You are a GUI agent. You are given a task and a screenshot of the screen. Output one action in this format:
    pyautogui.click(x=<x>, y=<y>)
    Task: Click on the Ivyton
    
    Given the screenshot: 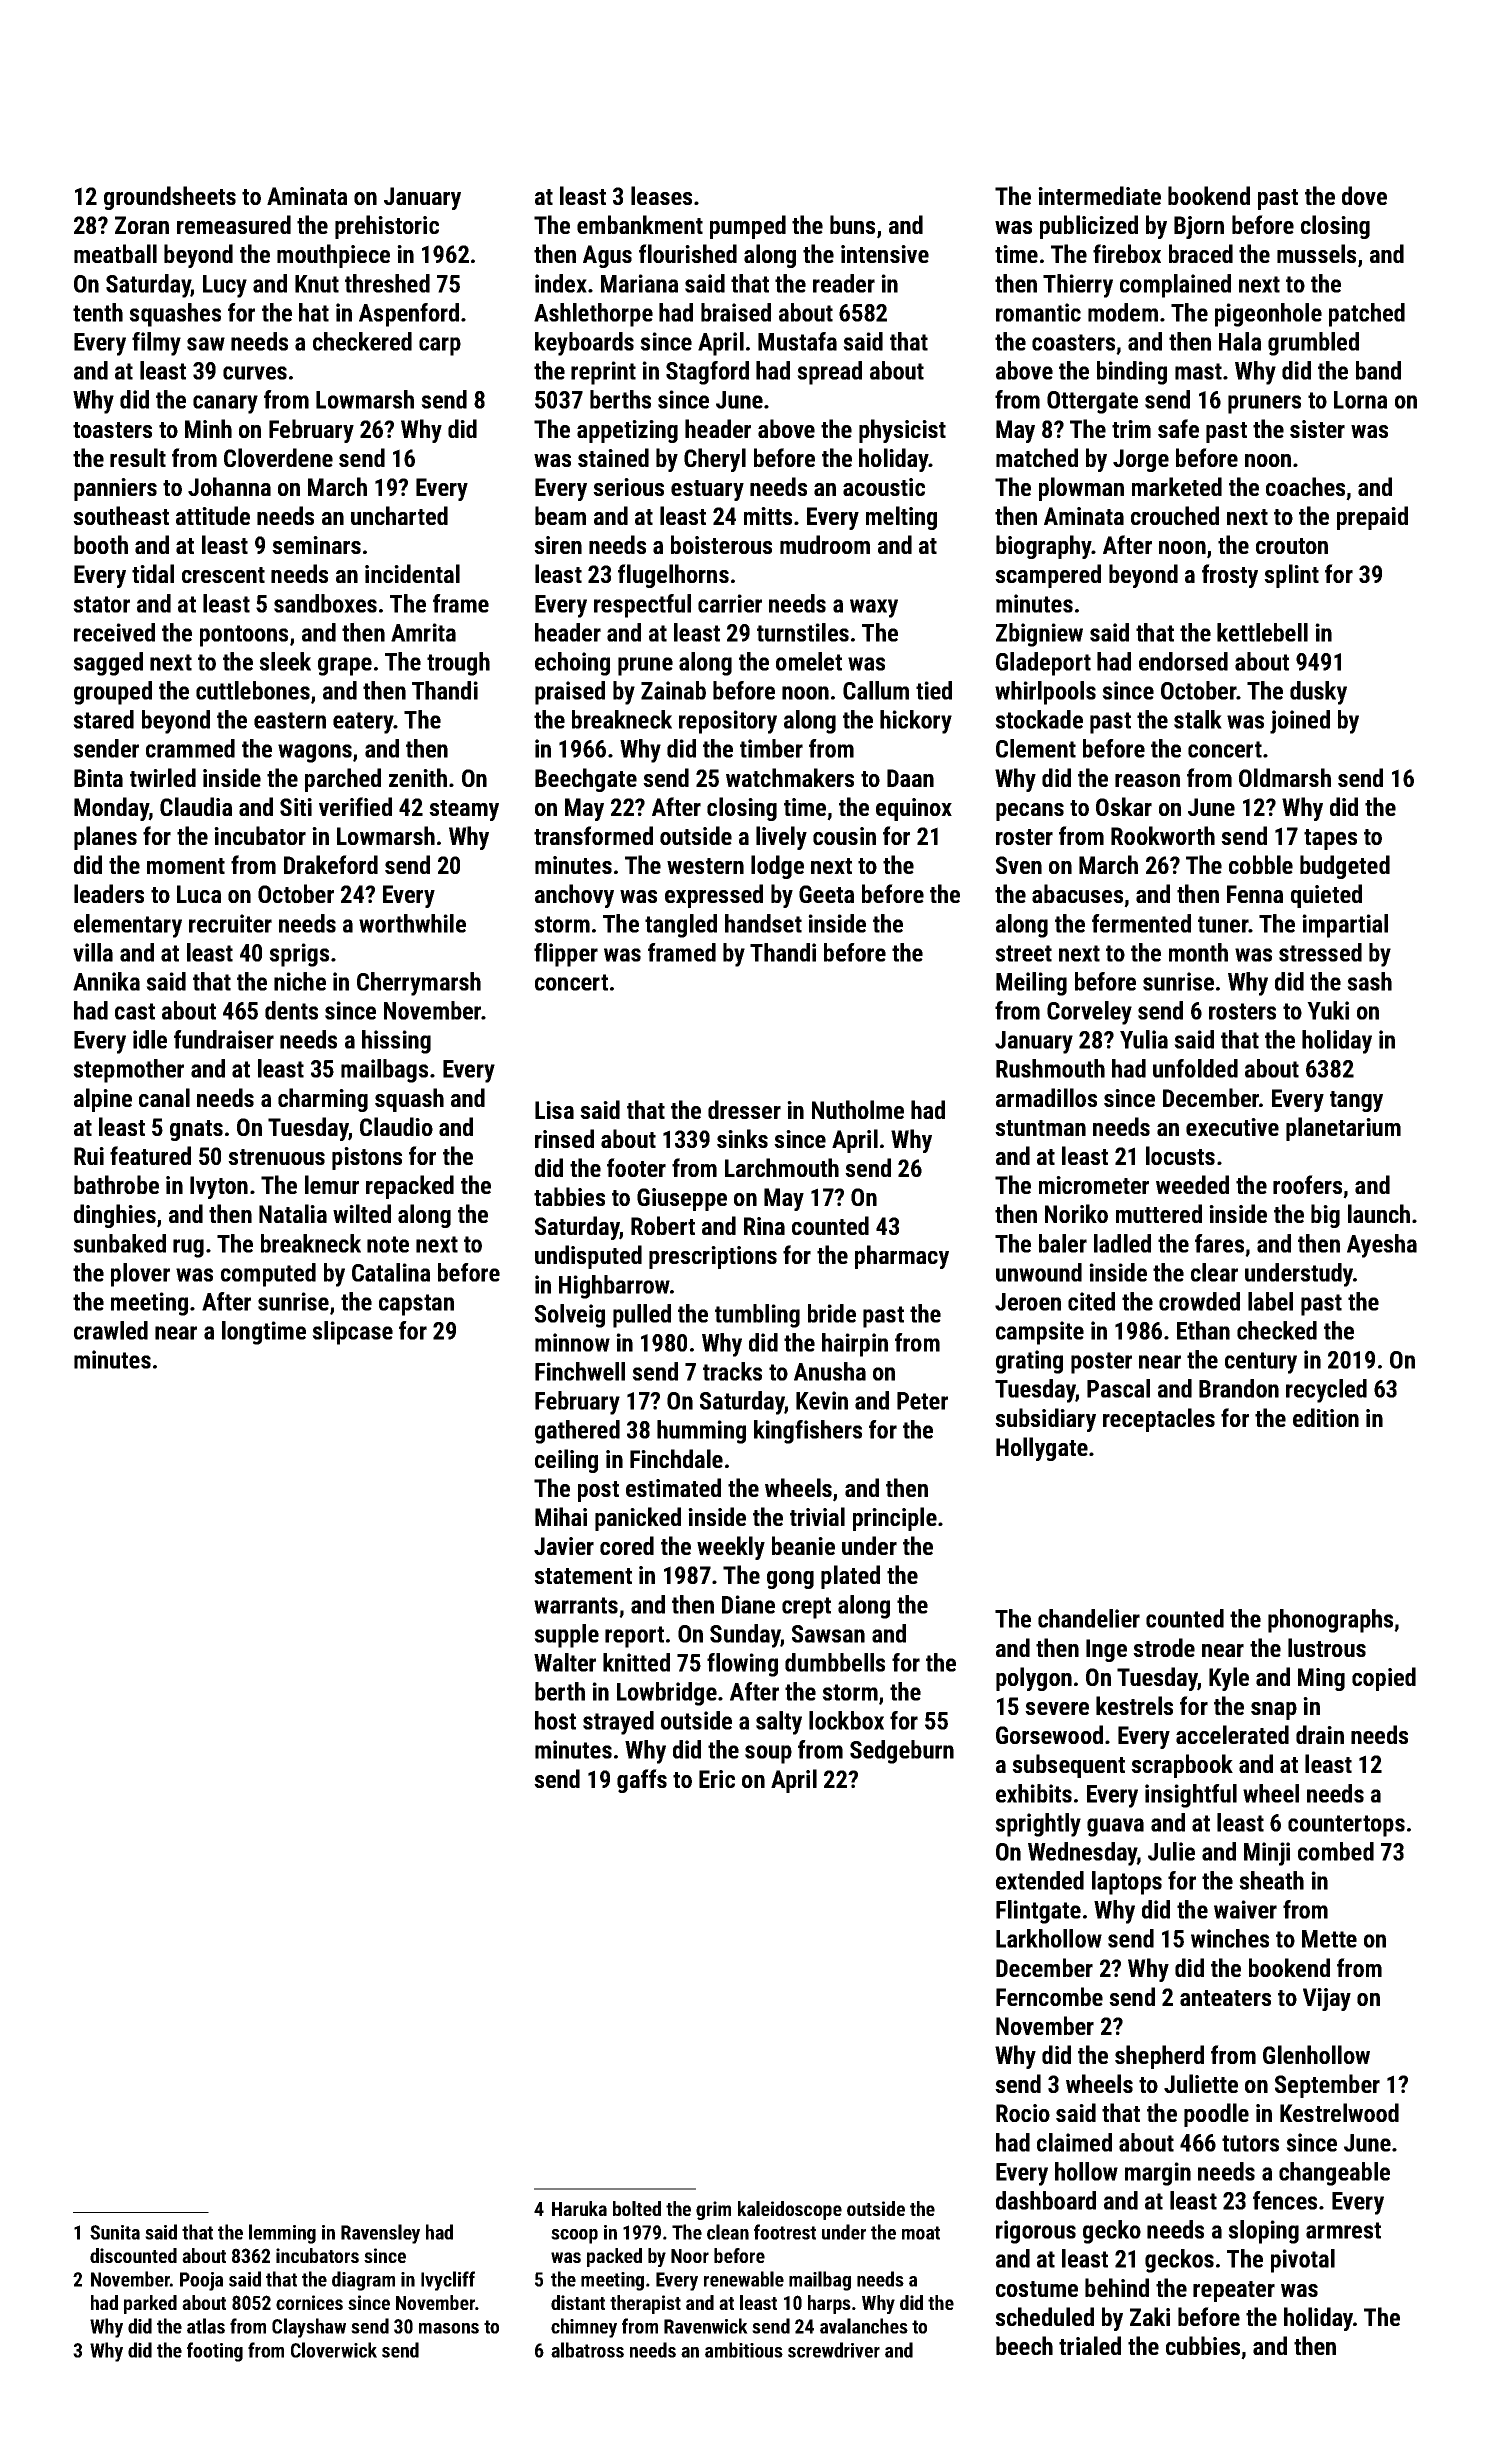 What is the action you would take?
    pyautogui.click(x=219, y=1187)
